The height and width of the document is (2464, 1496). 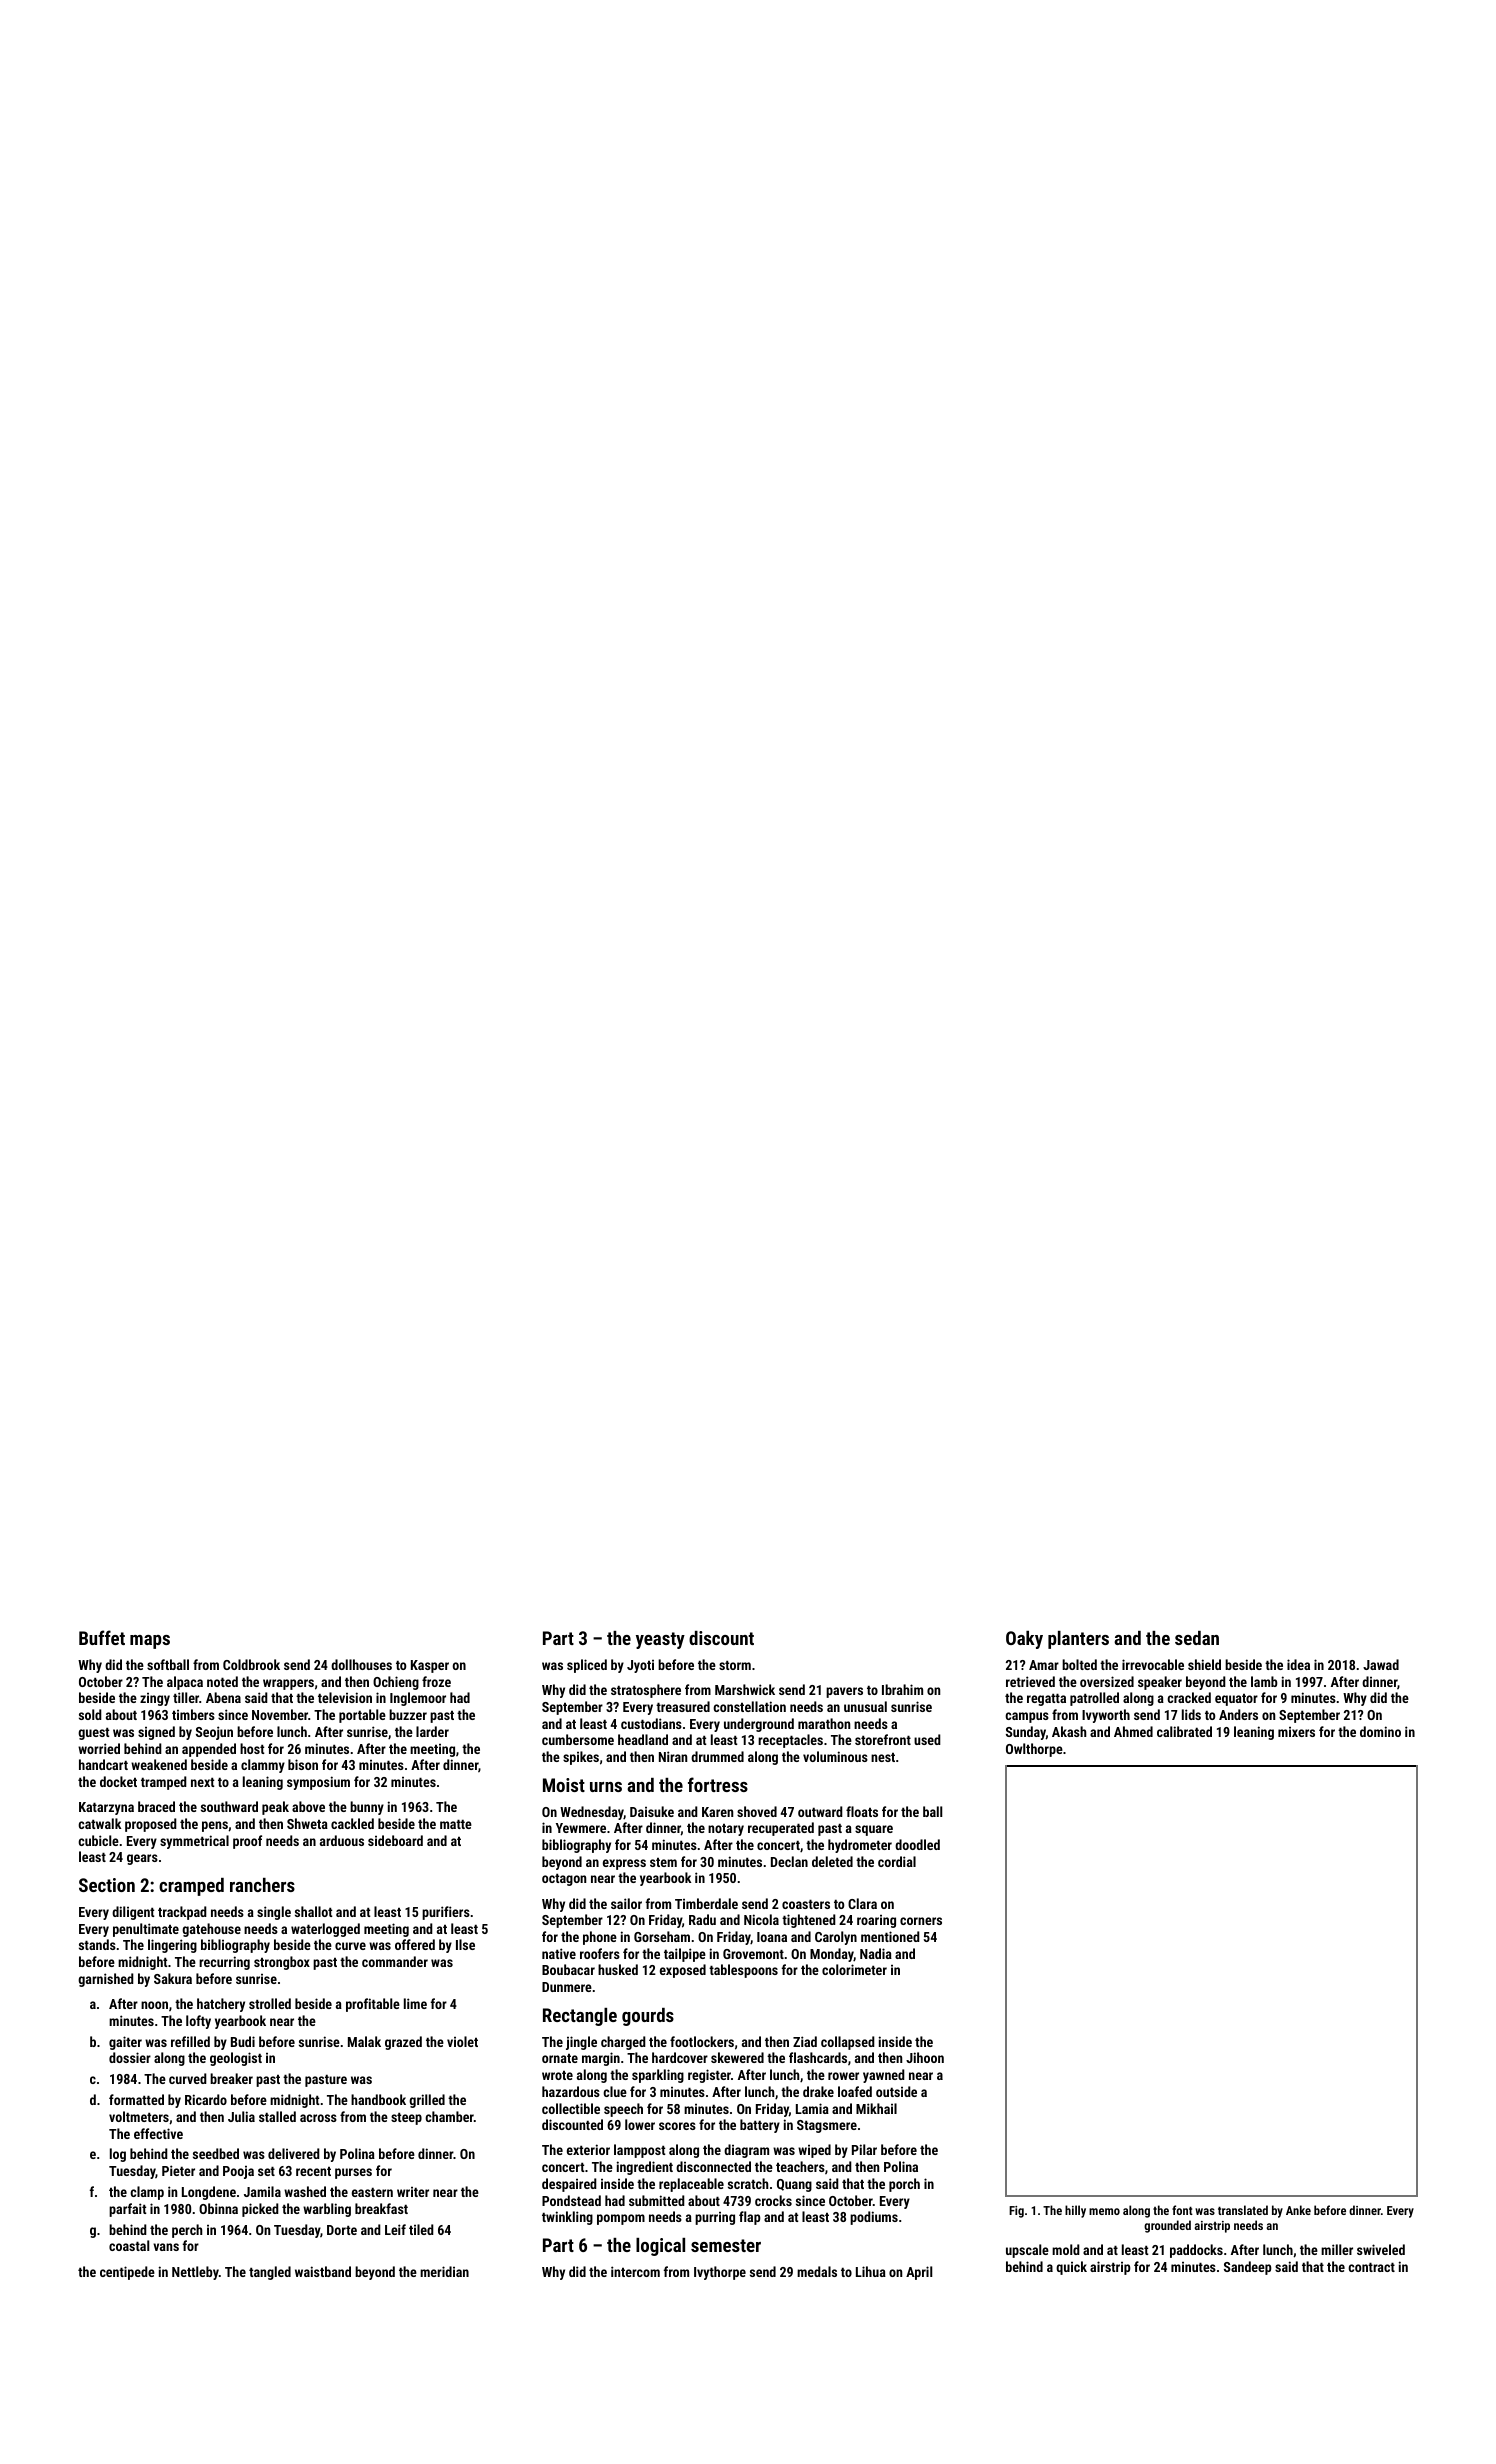 What do you see at coordinates (805, 2041) in the document?
I see `Ziad` at bounding box center [805, 2041].
